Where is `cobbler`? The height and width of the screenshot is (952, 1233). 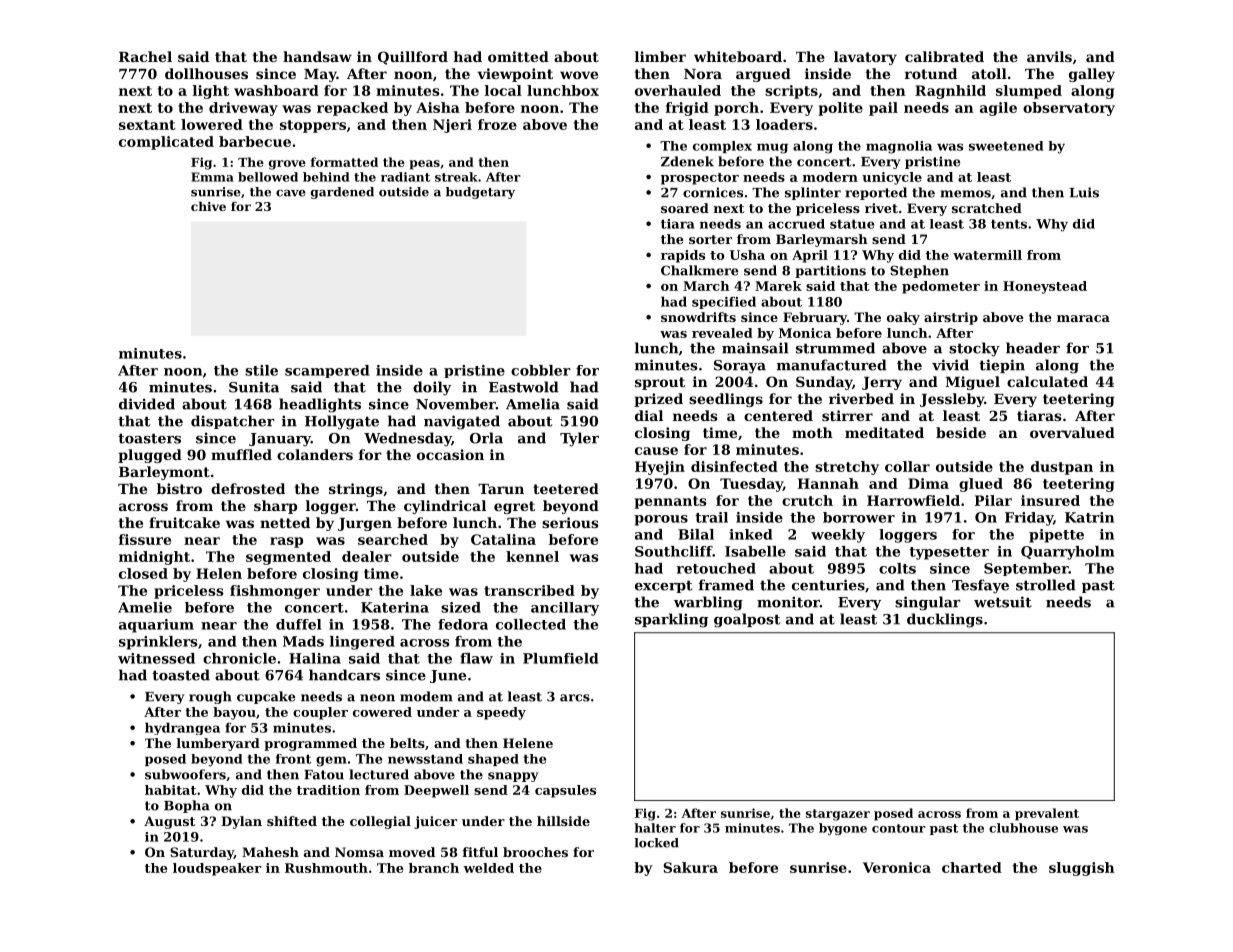 cobbler is located at coordinates (541, 370).
